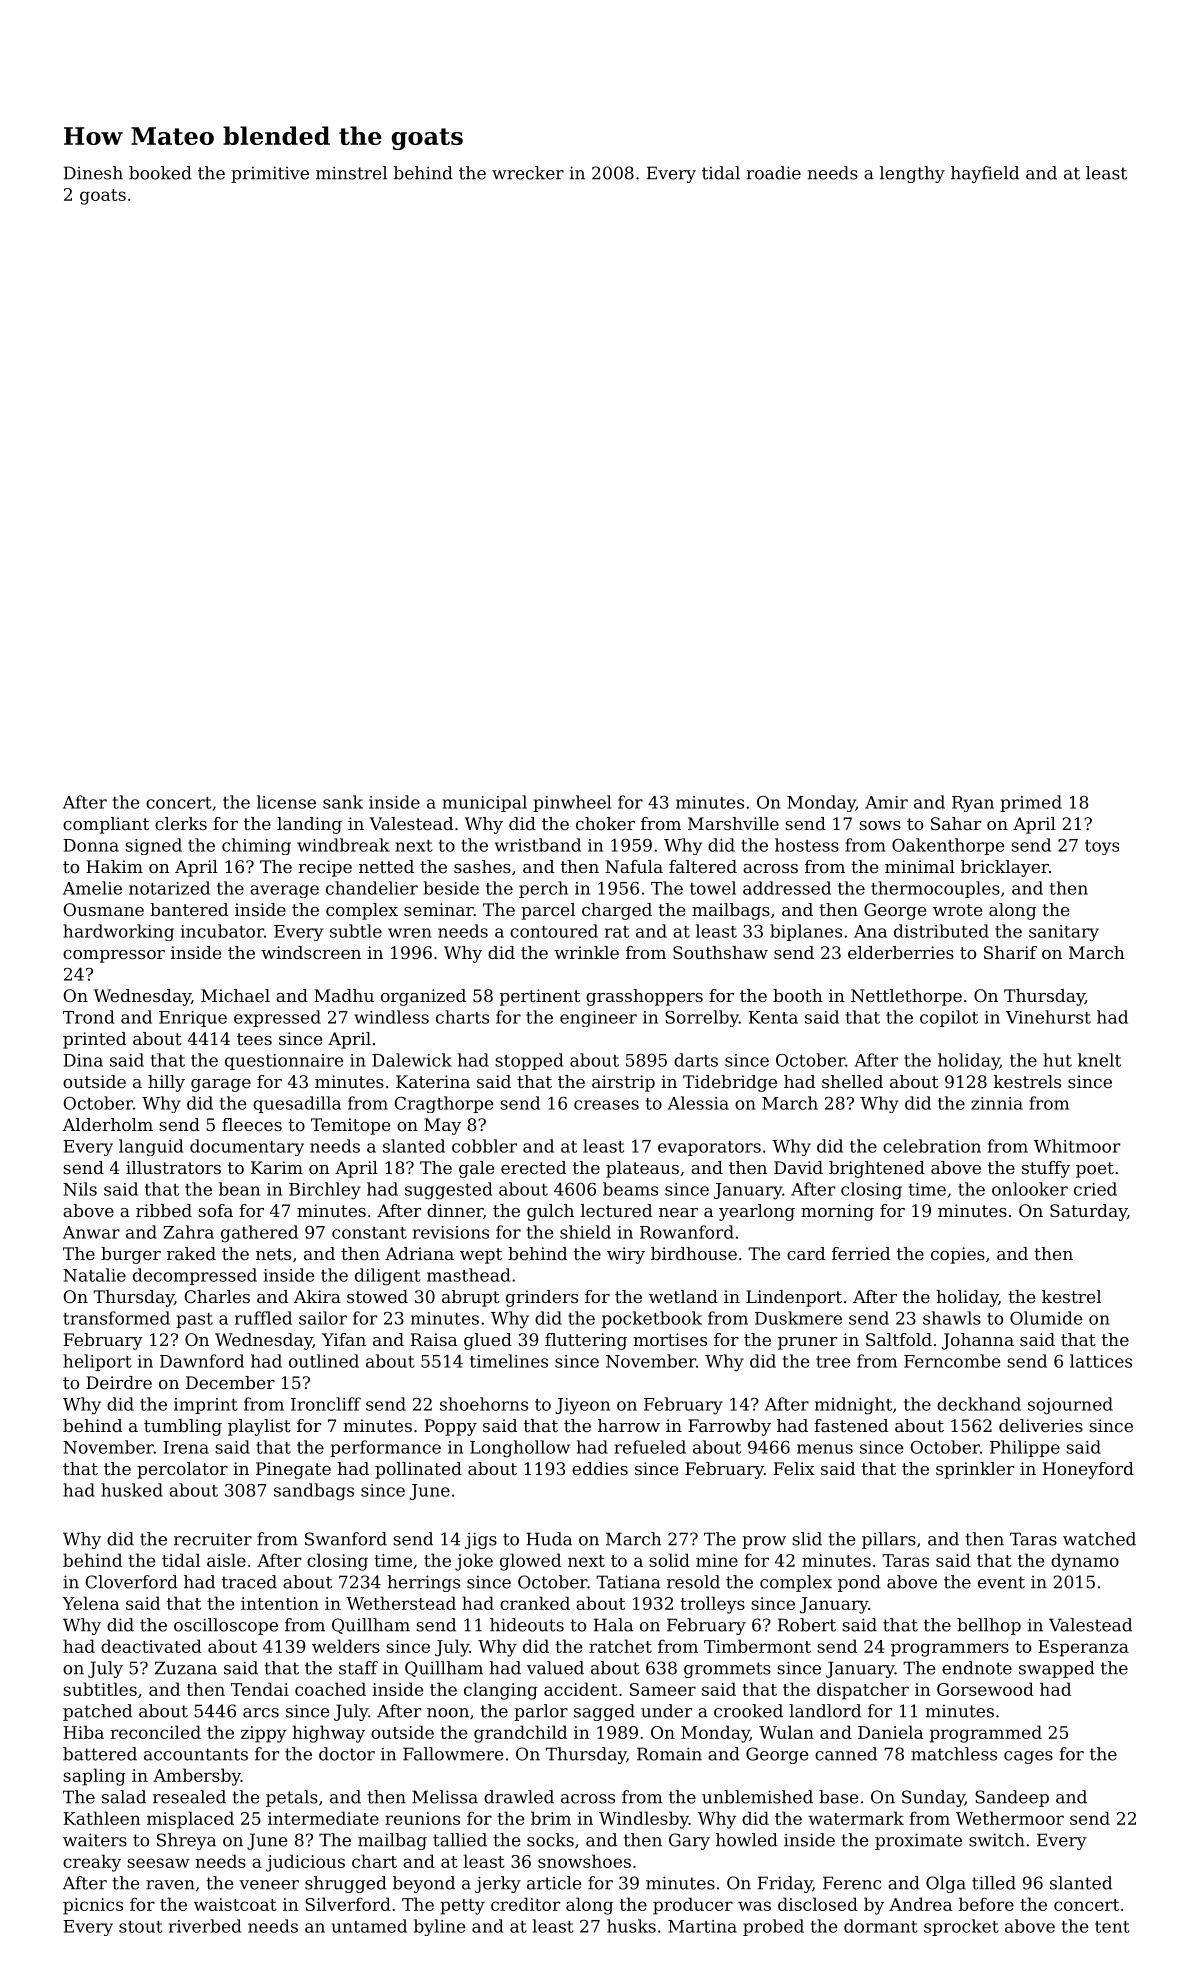 The width and height of the page is (1203, 1982). Describe the element at coordinates (985, 174) in the page. I see `hayfield` at that location.
